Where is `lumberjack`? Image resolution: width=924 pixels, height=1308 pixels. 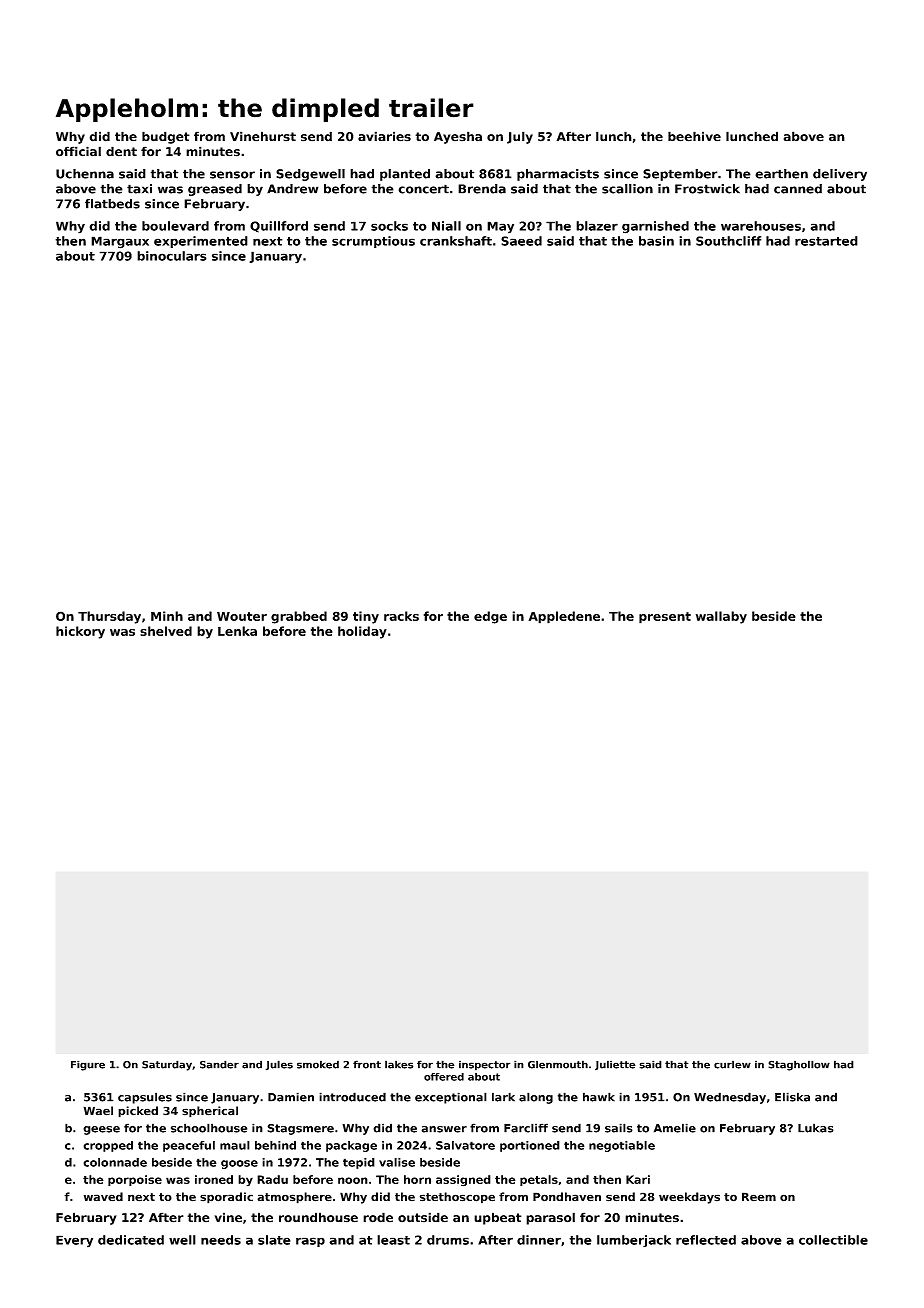
lumberjack is located at coordinates (634, 1241).
